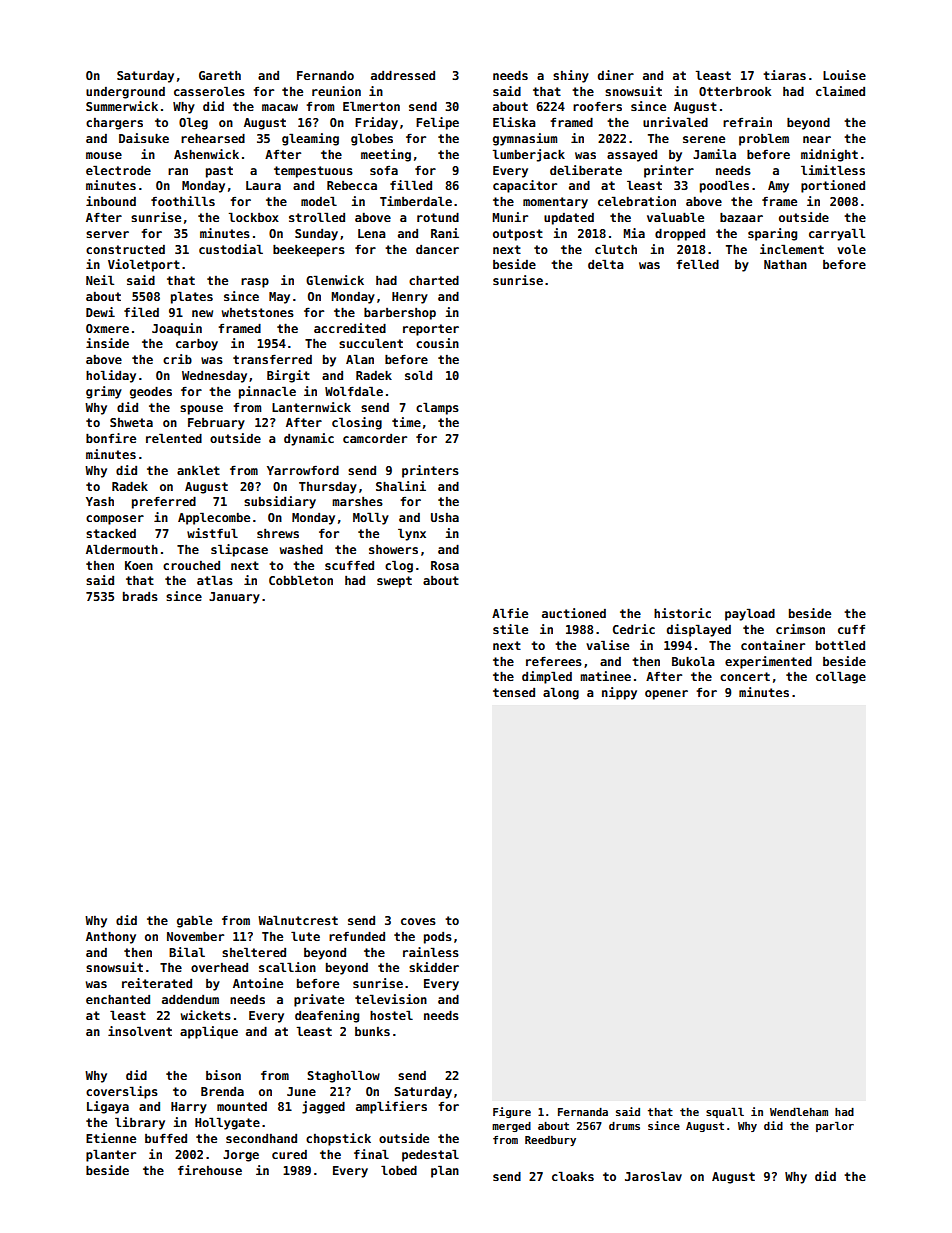  Describe the element at coordinates (393, 549) in the screenshot. I see `showers` at that location.
